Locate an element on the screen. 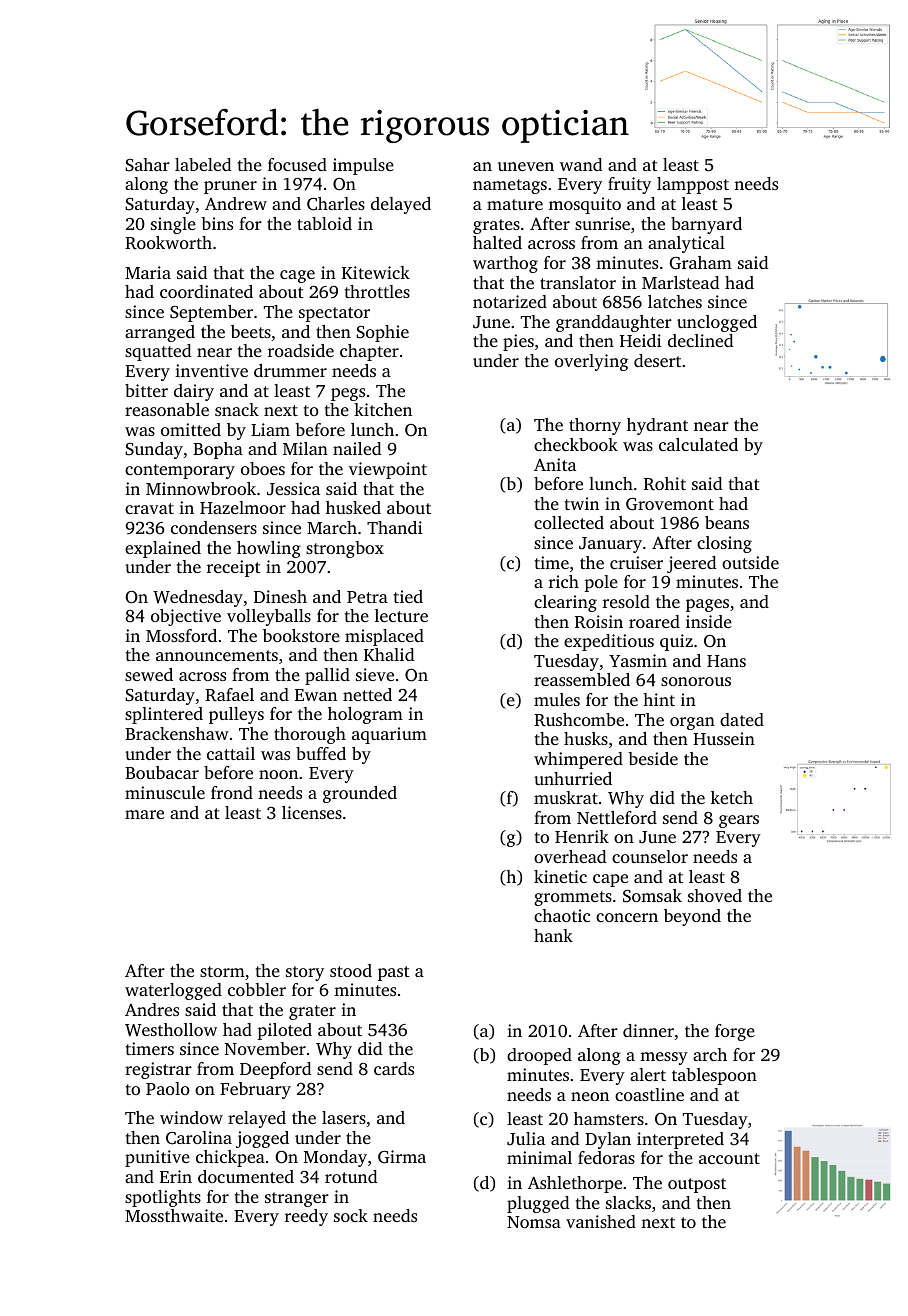  Sahar is located at coordinates (147, 165).
